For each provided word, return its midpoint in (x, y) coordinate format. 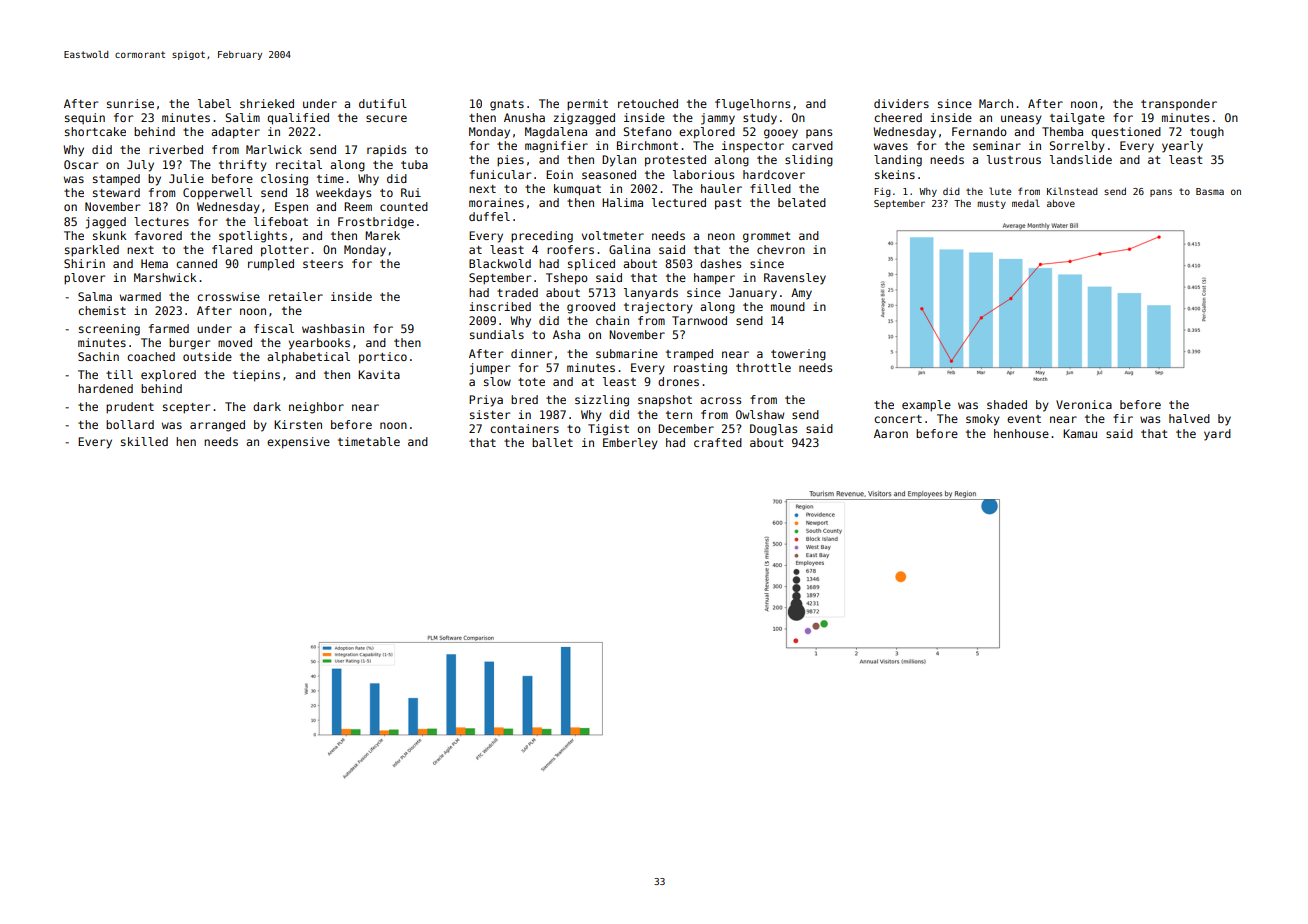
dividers (901, 103)
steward (116, 192)
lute (1000, 191)
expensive (298, 443)
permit (587, 105)
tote (531, 382)
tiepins (256, 376)
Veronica (1084, 404)
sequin (85, 119)
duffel (489, 216)
